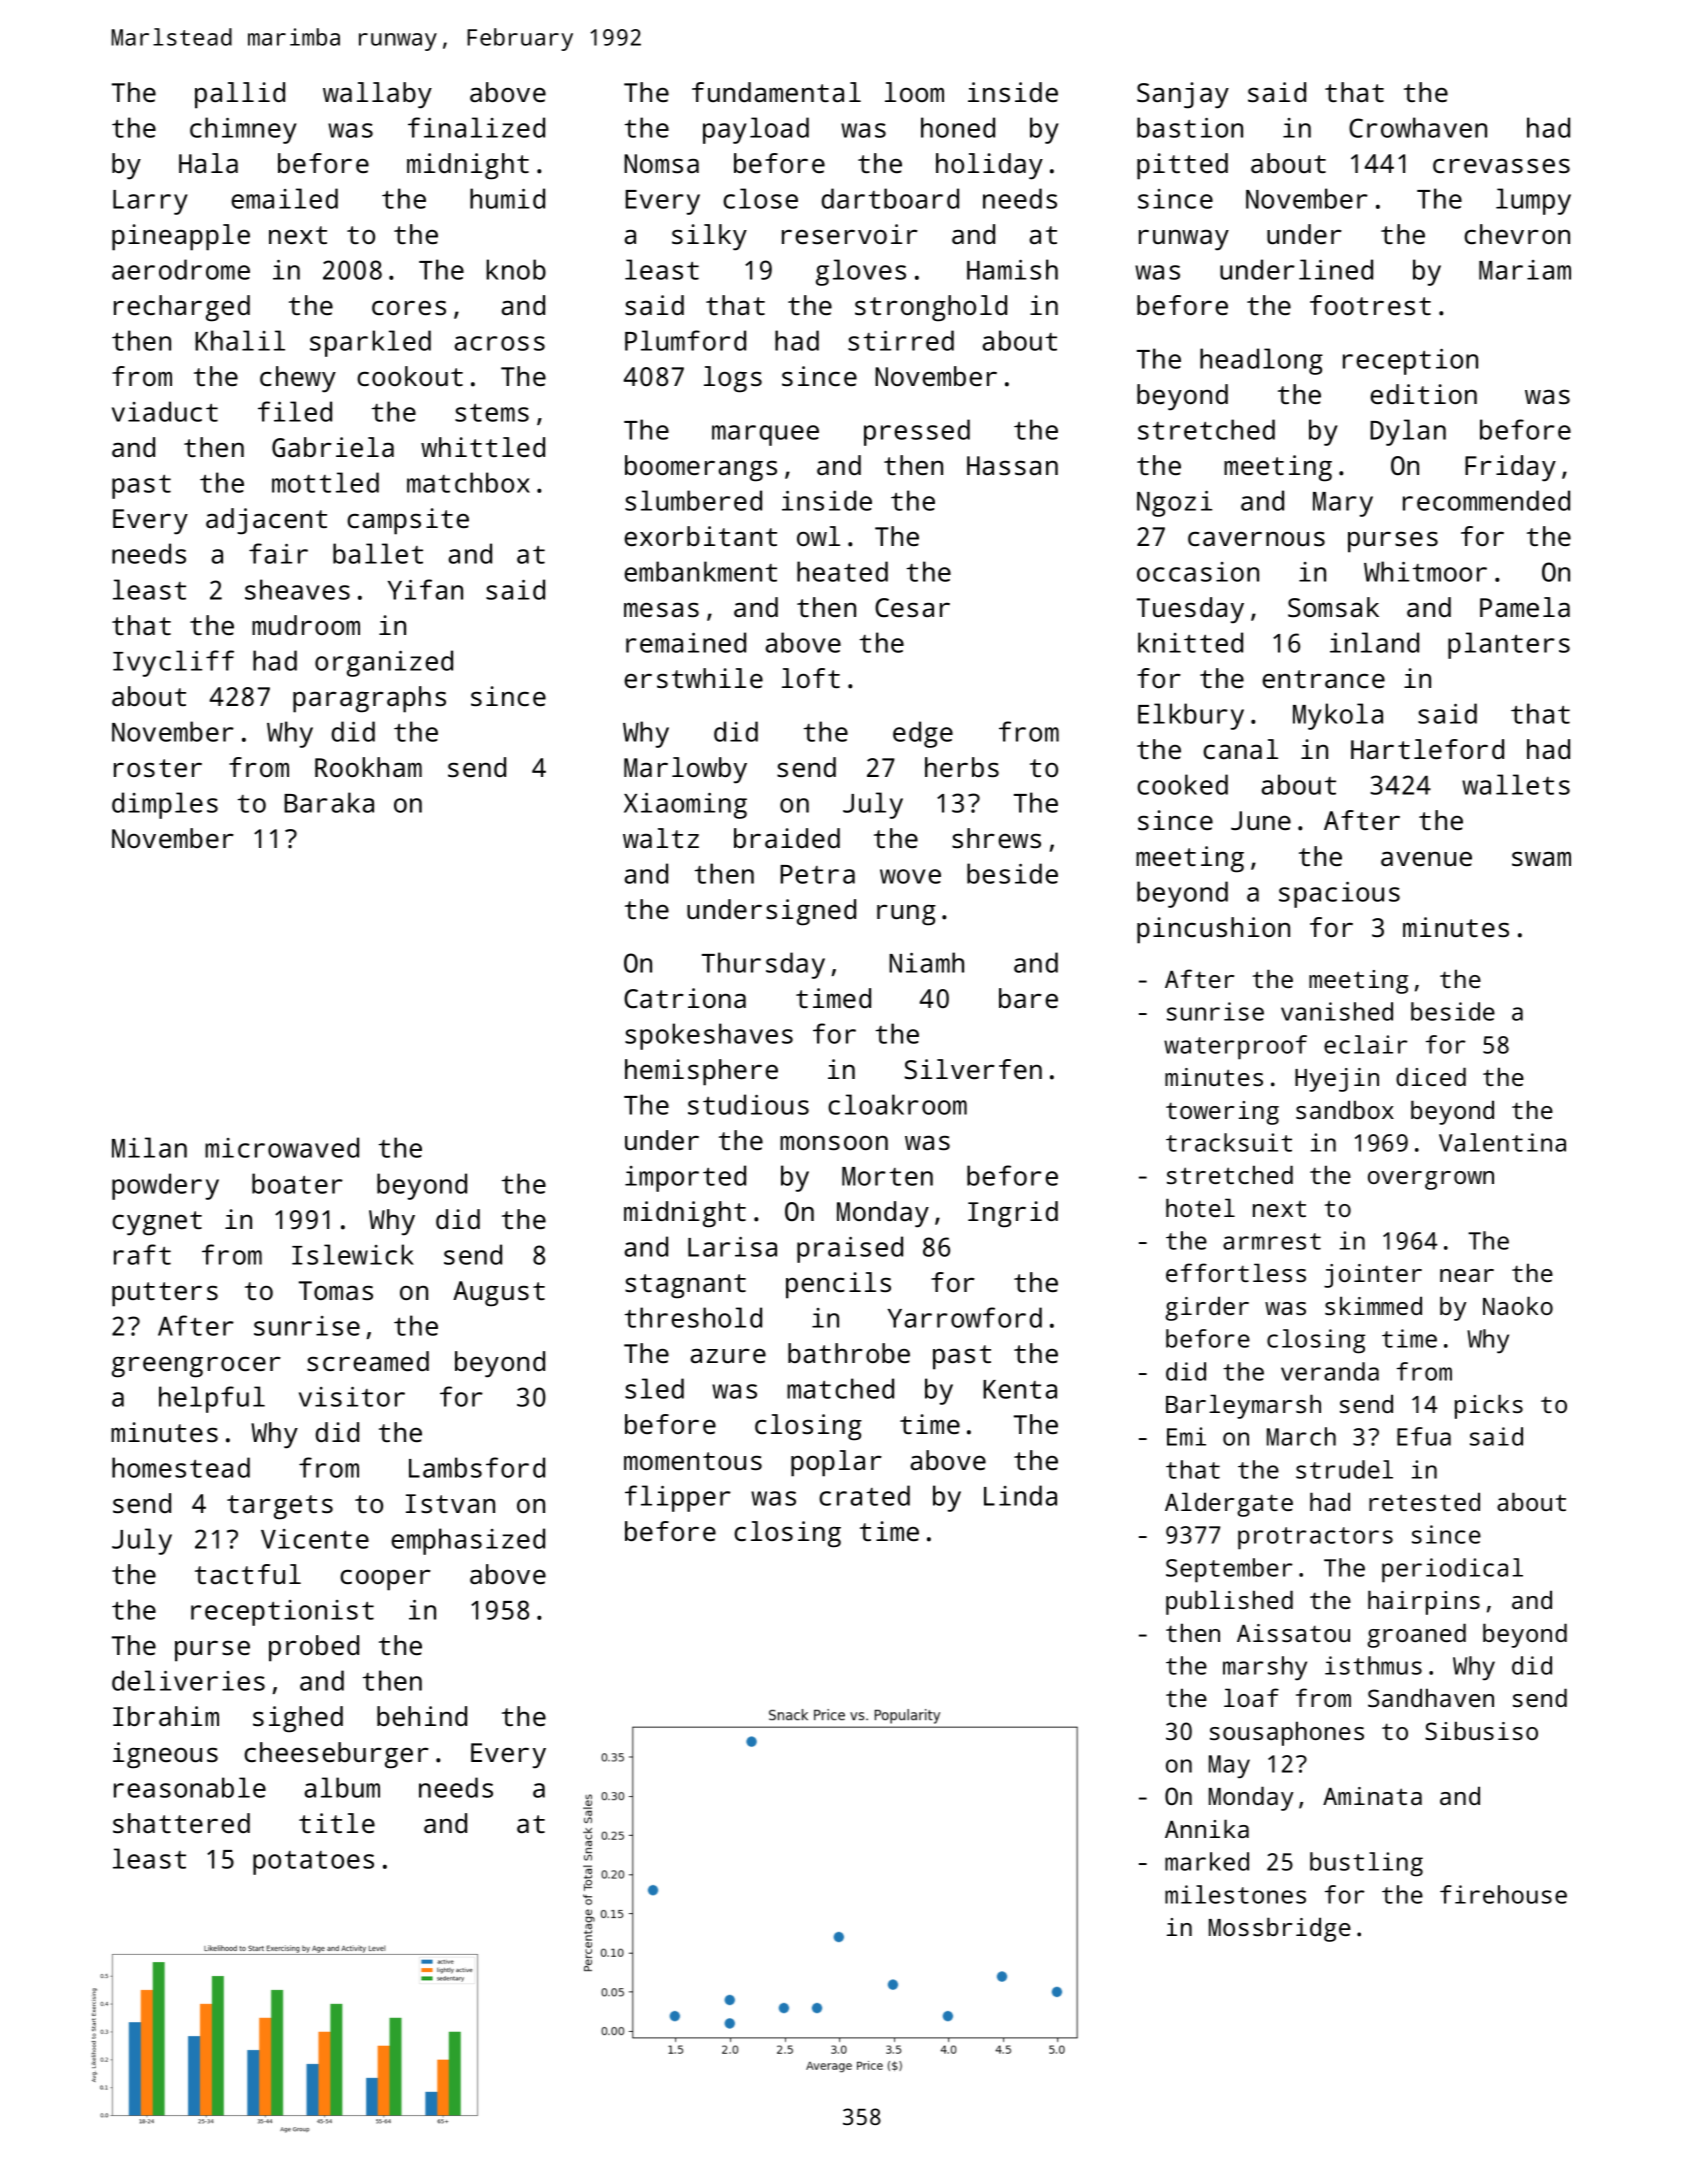  What do you see at coordinates (507, 198) in the document?
I see `humid` at bounding box center [507, 198].
